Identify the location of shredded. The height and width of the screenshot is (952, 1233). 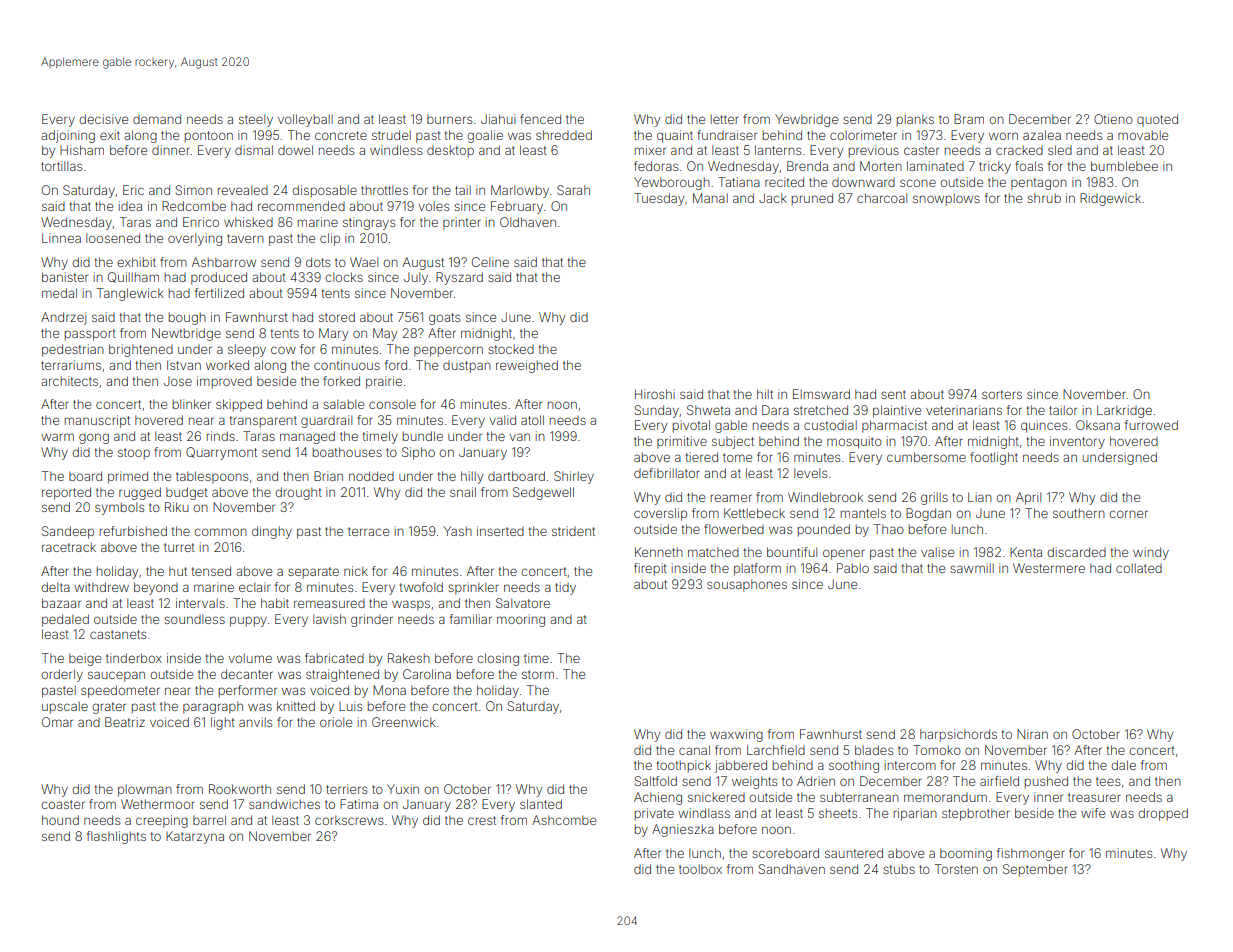
(564, 135).
